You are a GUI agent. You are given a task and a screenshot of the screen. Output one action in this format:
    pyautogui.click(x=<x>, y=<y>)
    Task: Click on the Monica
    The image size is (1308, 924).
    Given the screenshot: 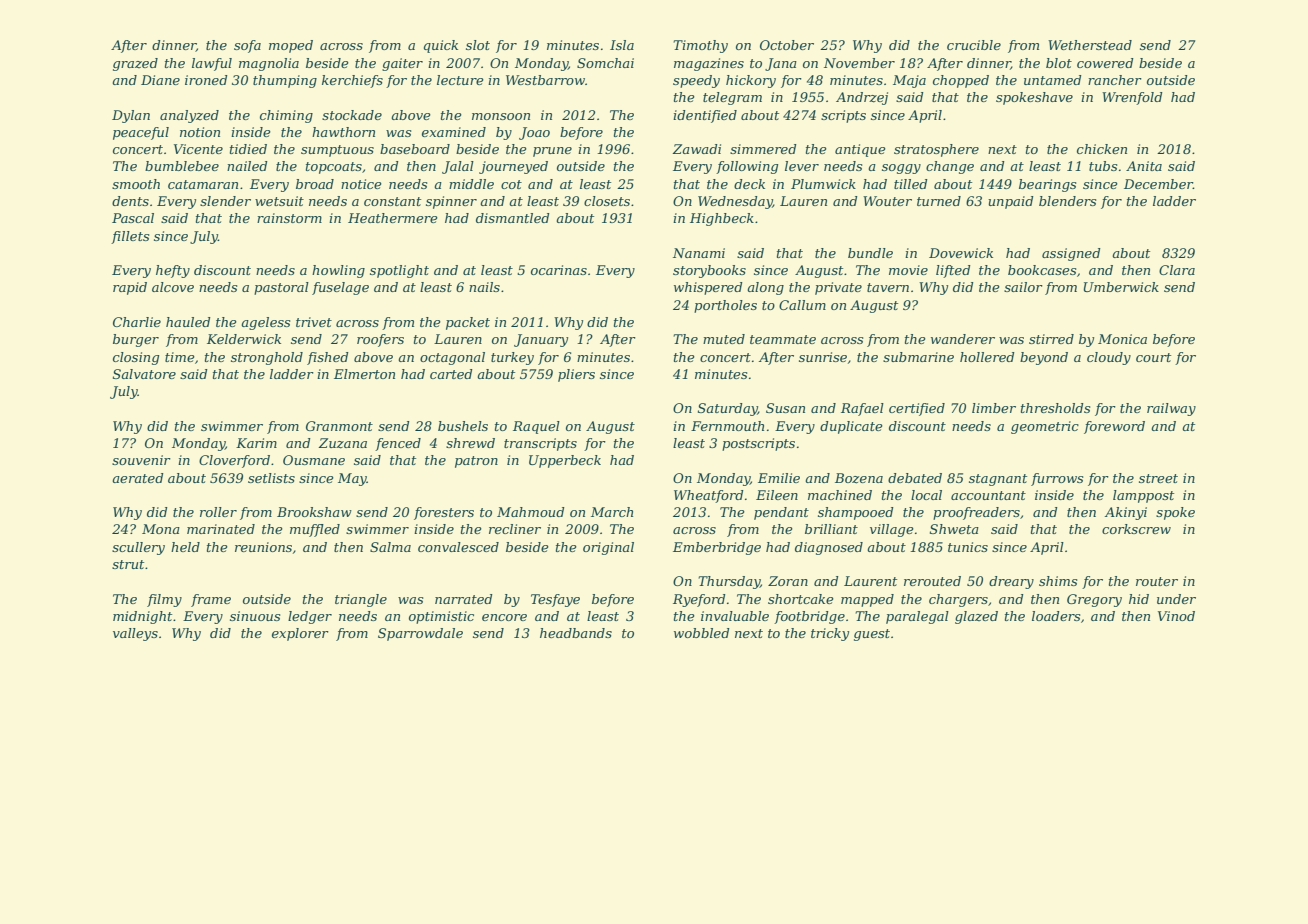 What is the action you would take?
    pyautogui.click(x=1122, y=339)
